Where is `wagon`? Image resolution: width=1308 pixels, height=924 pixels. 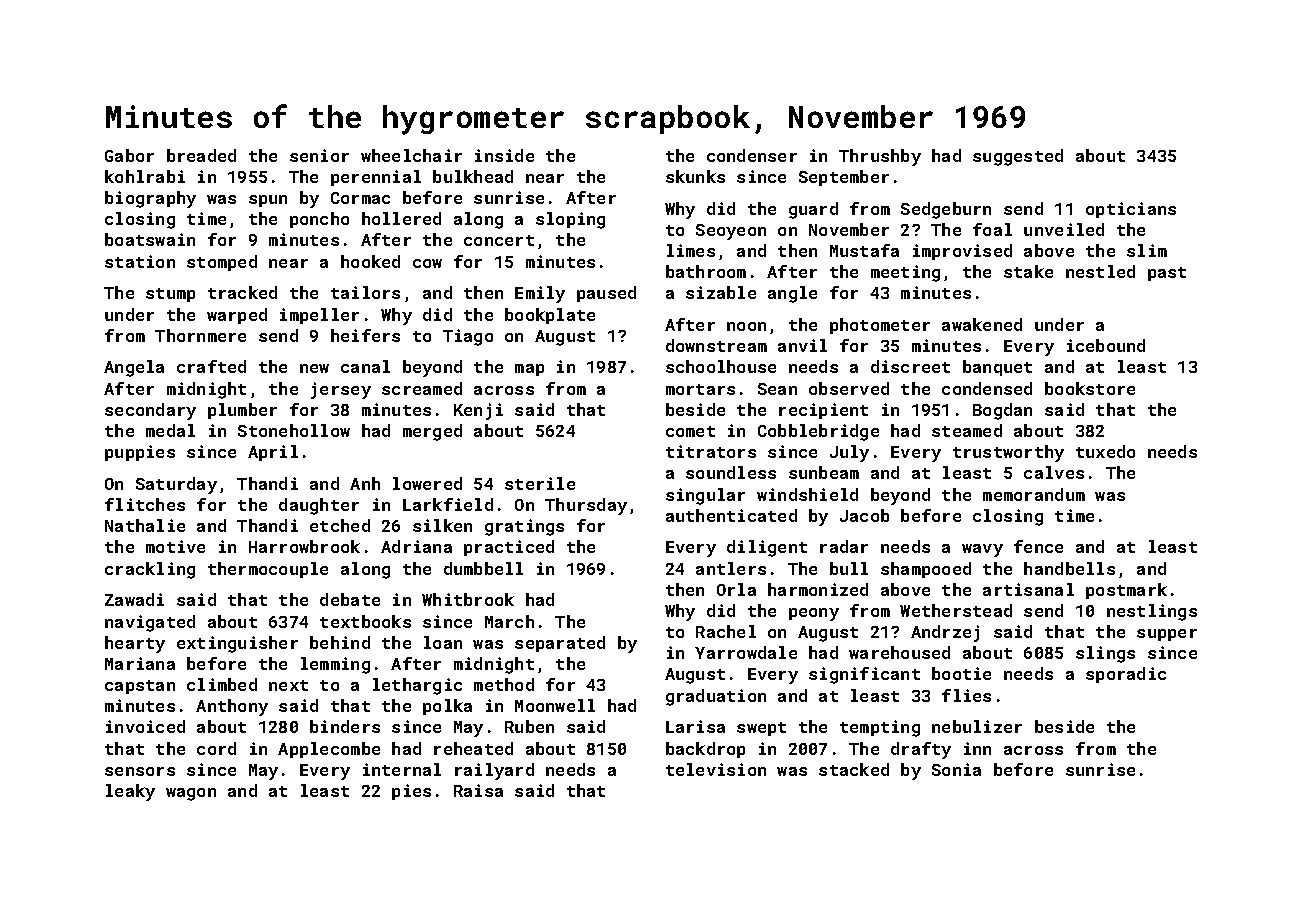
wagon is located at coordinates (191, 794).
